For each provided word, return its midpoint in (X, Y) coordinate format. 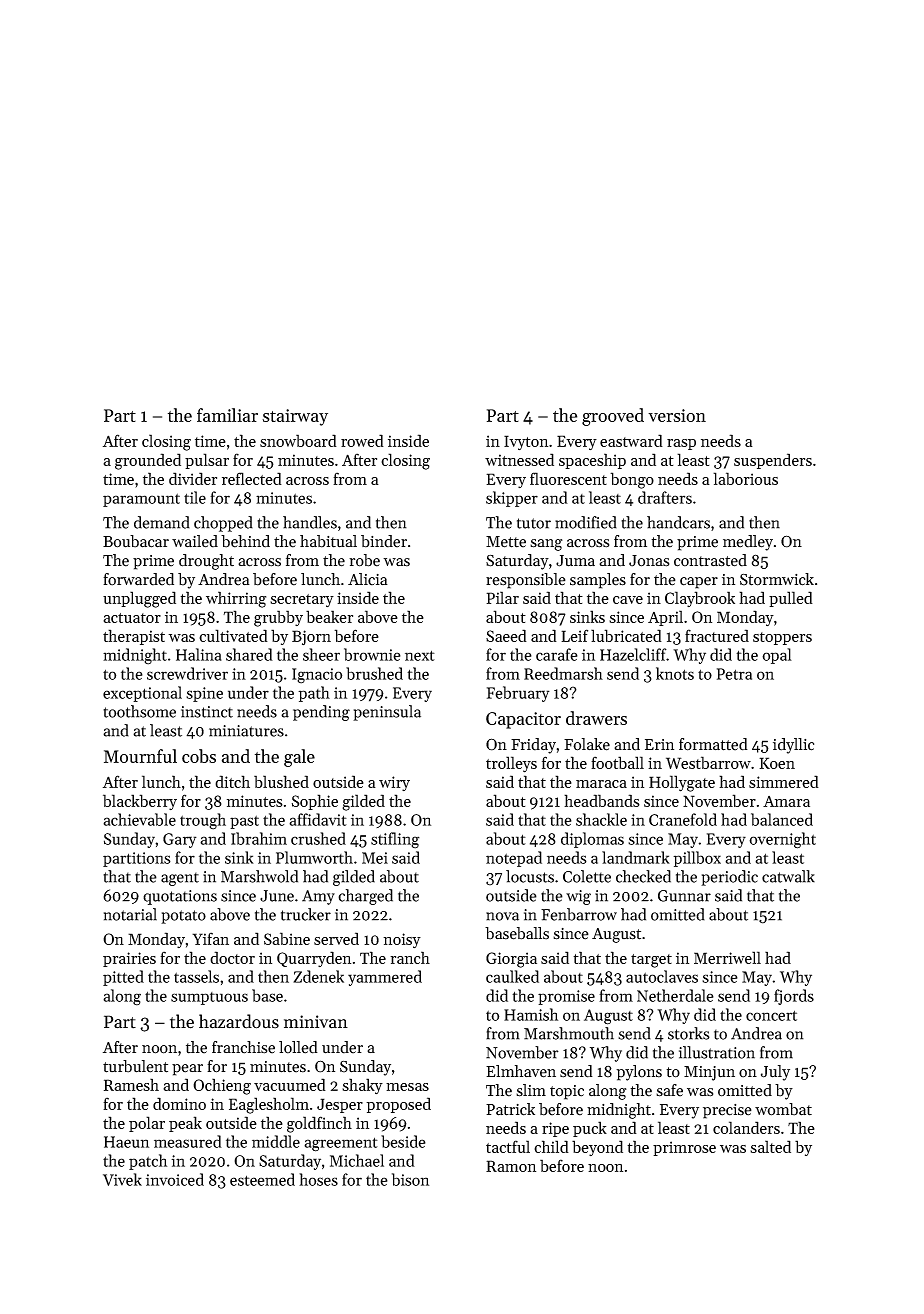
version (677, 415)
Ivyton (526, 442)
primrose (684, 1148)
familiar (227, 415)
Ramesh (131, 1084)
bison (410, 1179)
